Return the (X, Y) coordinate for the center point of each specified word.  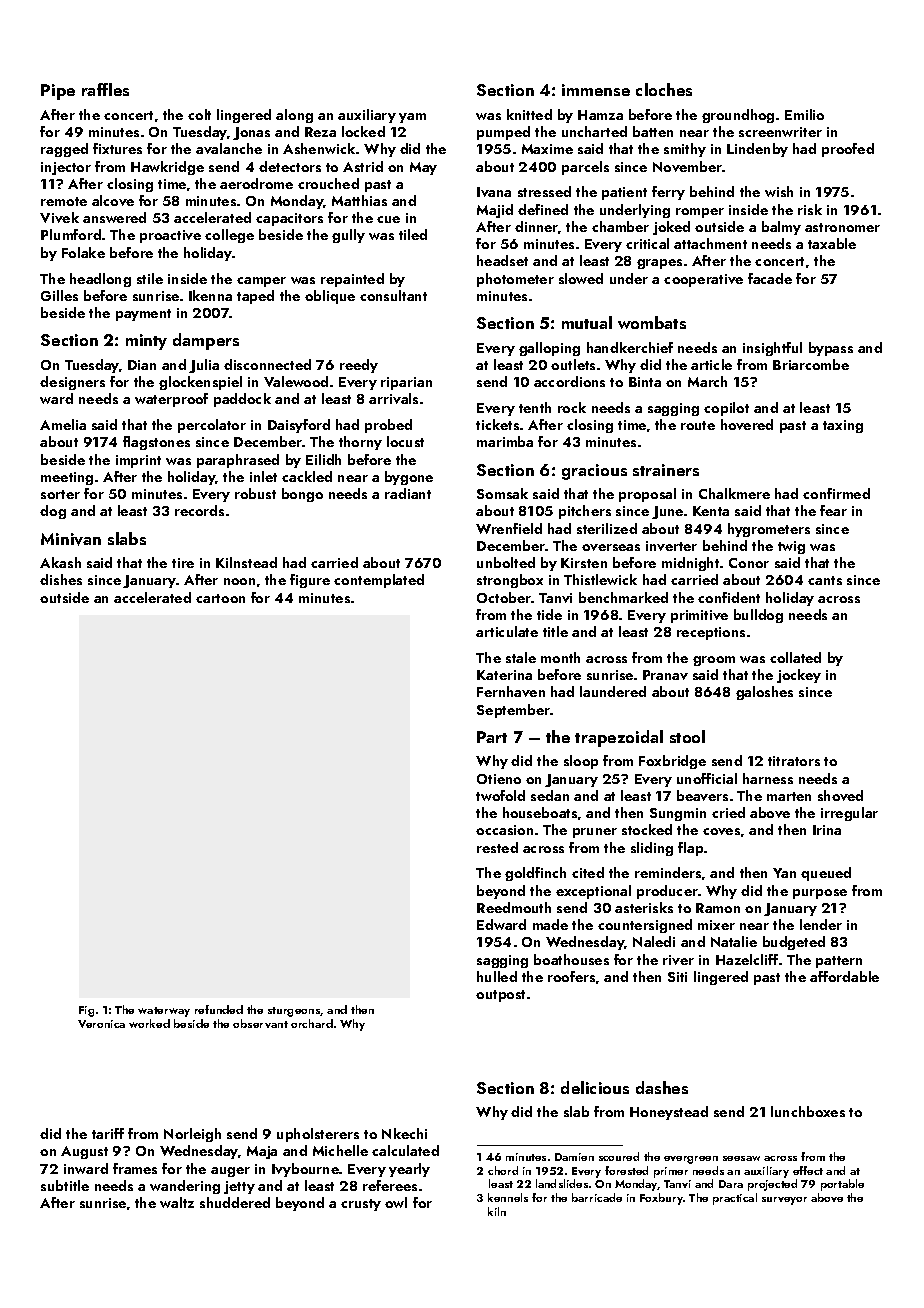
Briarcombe (811, 364)
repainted (352, 280)
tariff (108, 1133)
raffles (105, 89)
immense (596, 90)
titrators (794, 761)
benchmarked (623, 597)
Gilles (59, 295)
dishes (61, 579)
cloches (664, 89)
